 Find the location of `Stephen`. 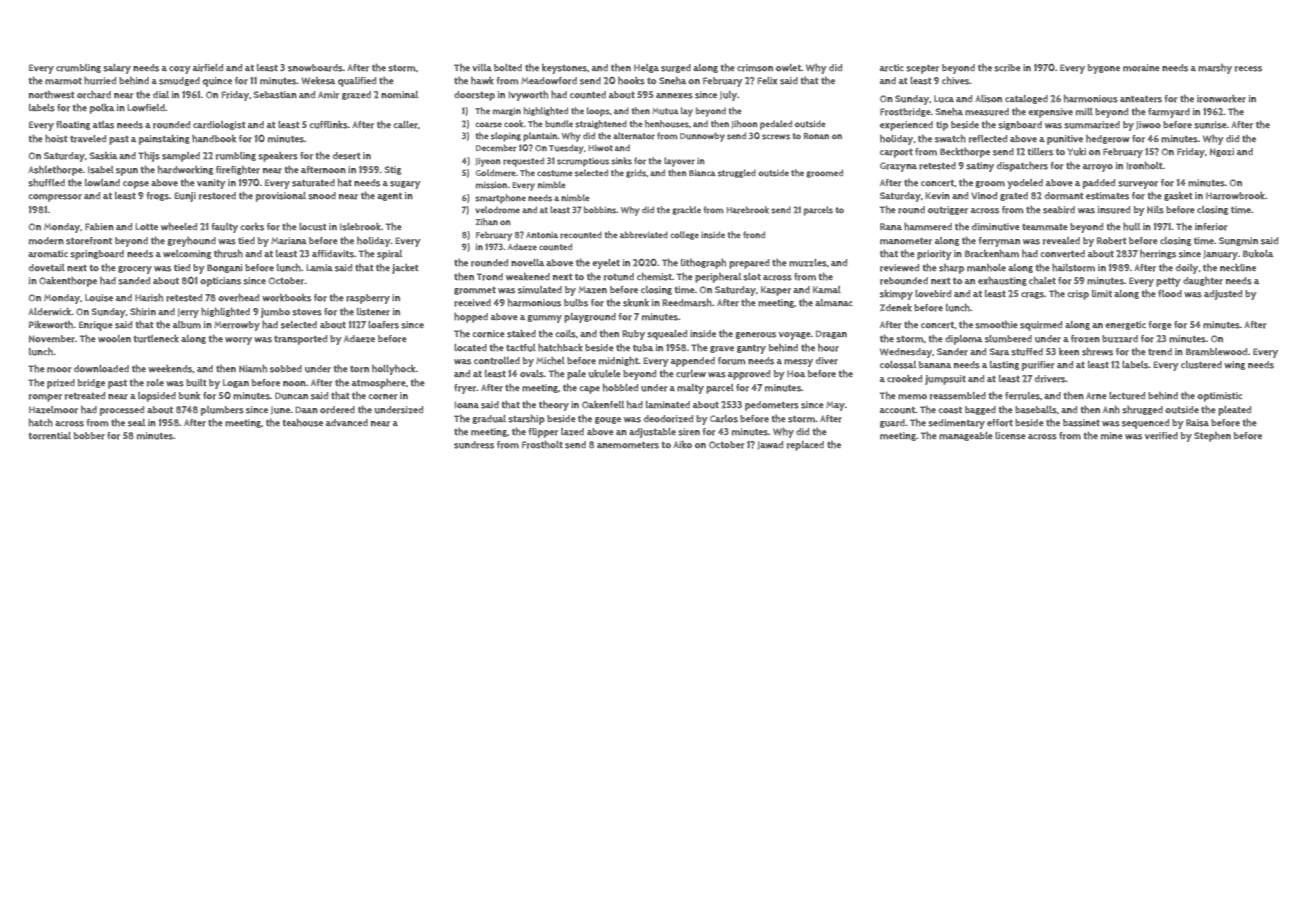

Stephen is located at coordinates (1212, 437).
